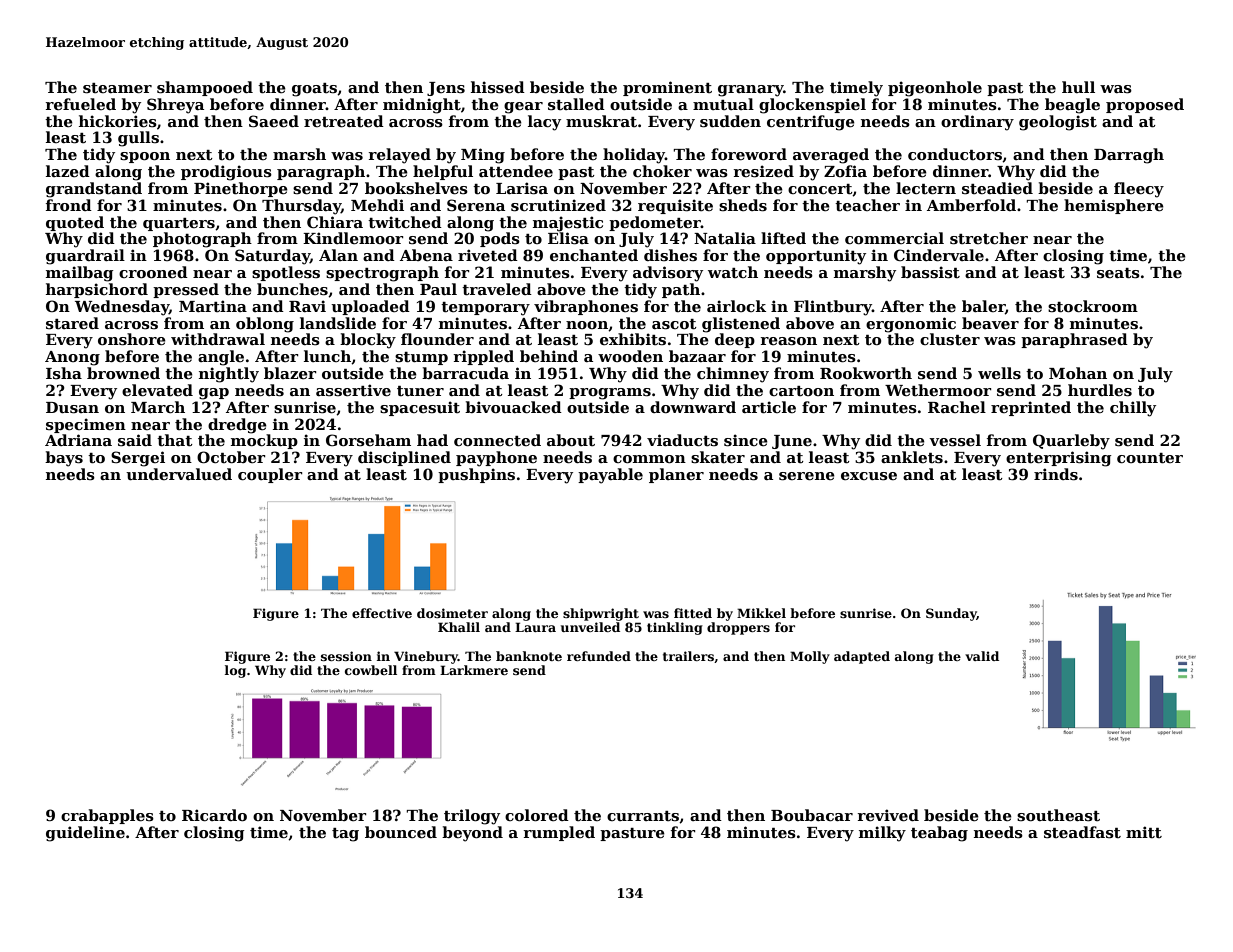 This document has height=952, width=1233. Describe the element at coordinates (370, 307) in the document. I see `uploaded` at that location.
